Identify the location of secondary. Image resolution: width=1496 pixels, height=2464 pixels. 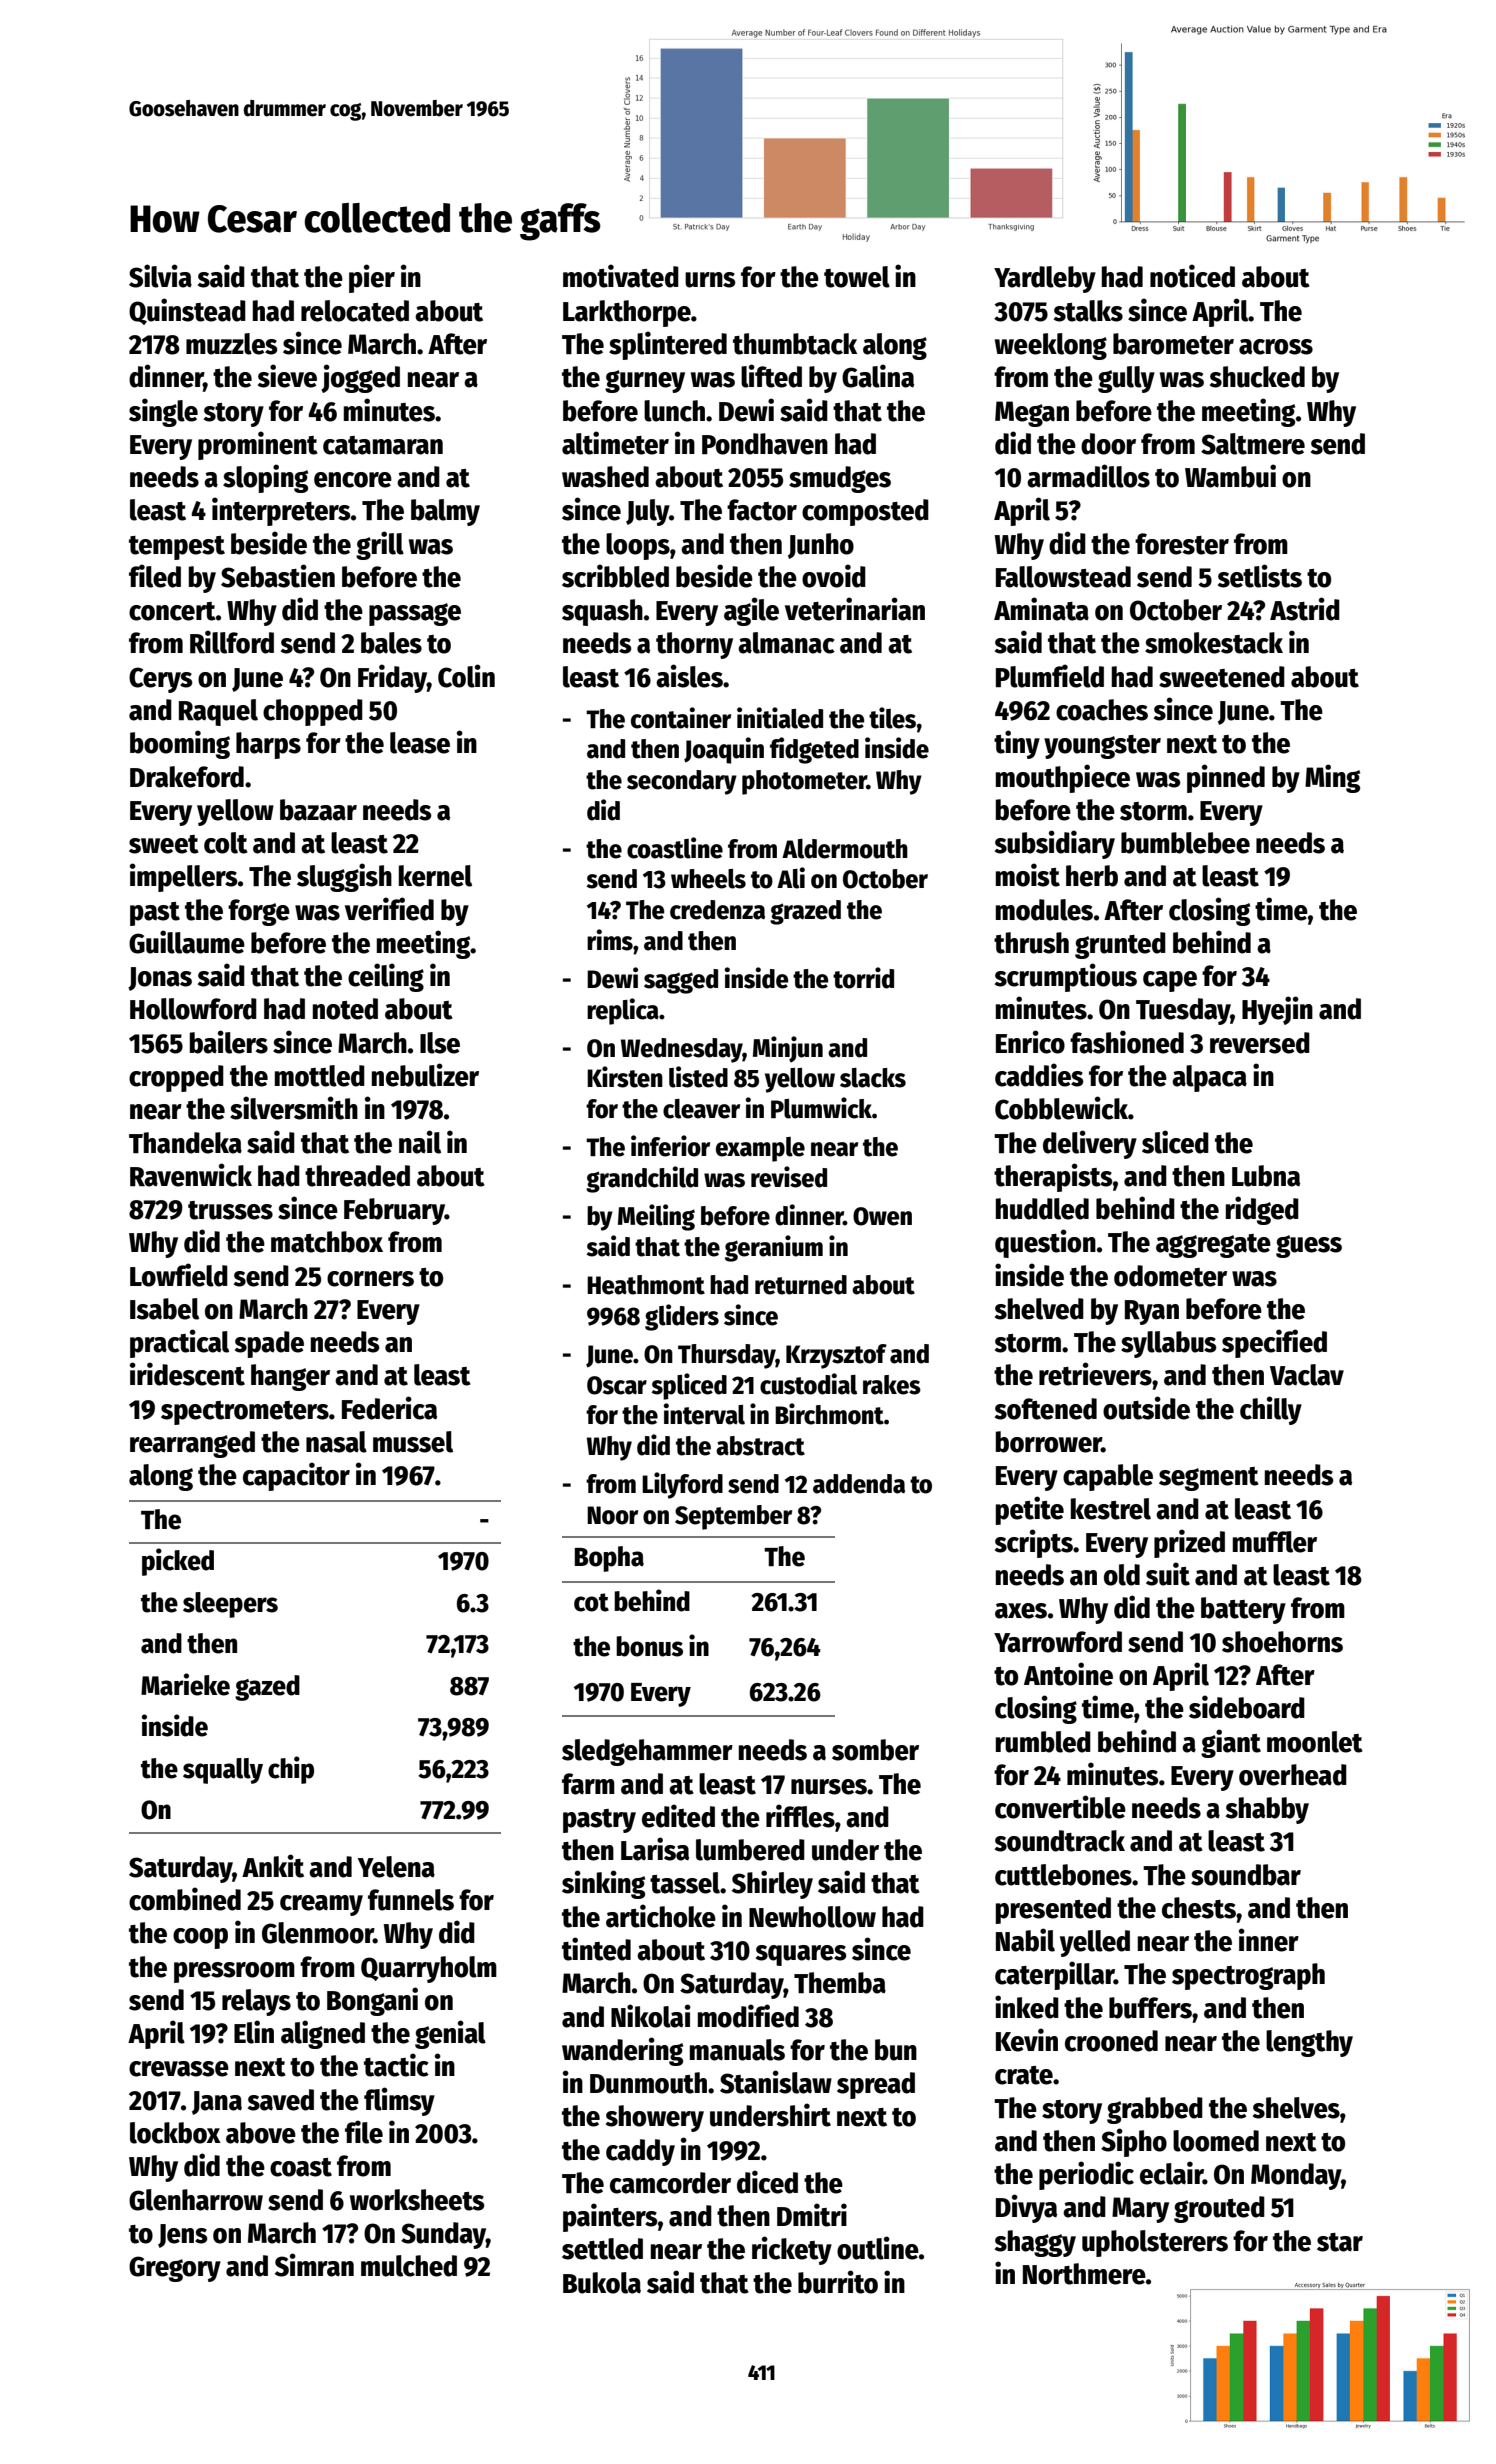
(682, 782).
